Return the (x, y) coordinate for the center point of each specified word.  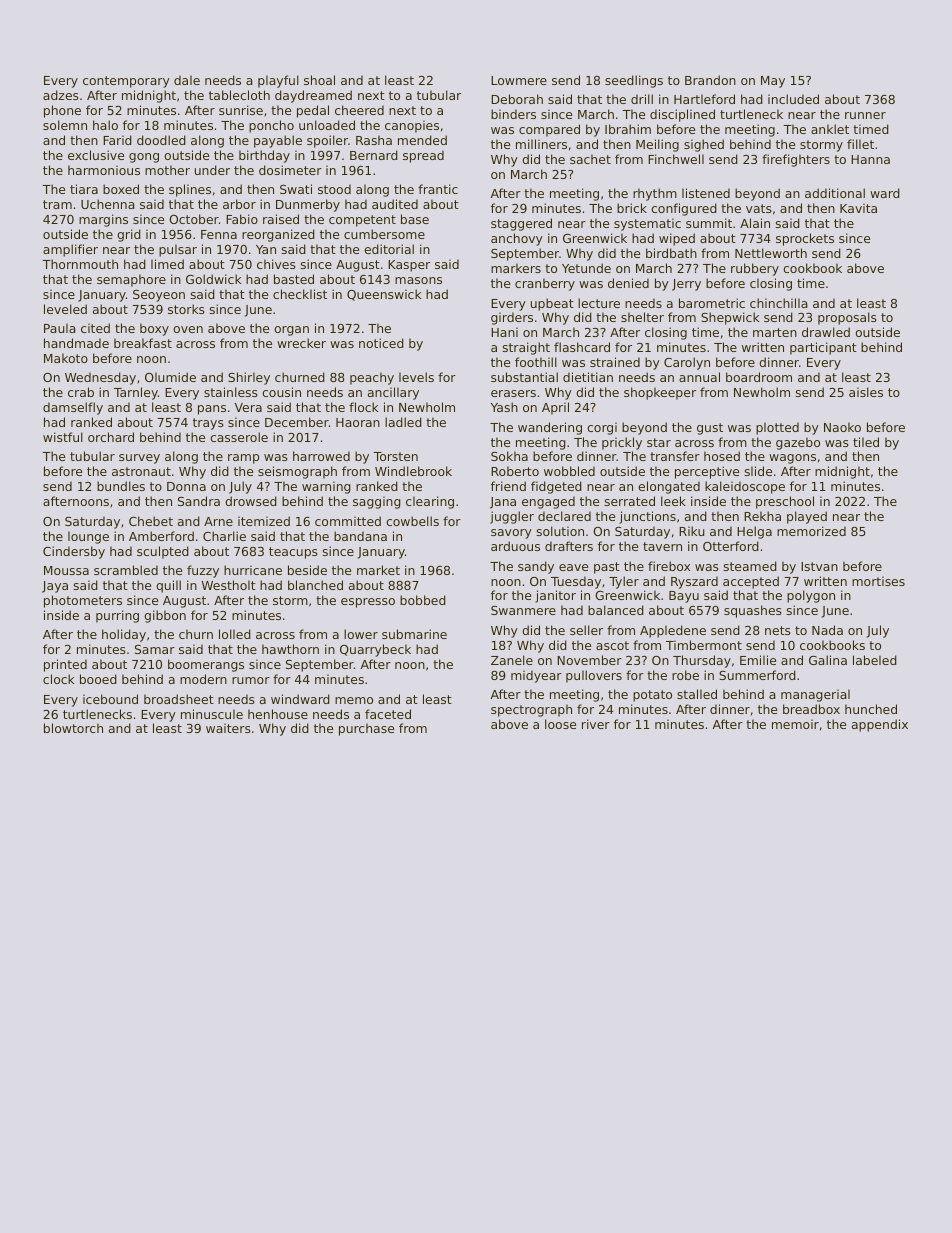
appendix (880, 725)
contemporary (126, 82)
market (378, 570)
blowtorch (73, 728)
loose (560, 724)
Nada (827, 630)
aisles (866, 392)
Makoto (66, 358)
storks (186, 309)
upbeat (552, 304)
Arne (218, 521)
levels (416, 377)
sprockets (805, 239)
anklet (830, 129)
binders (513, 114)
